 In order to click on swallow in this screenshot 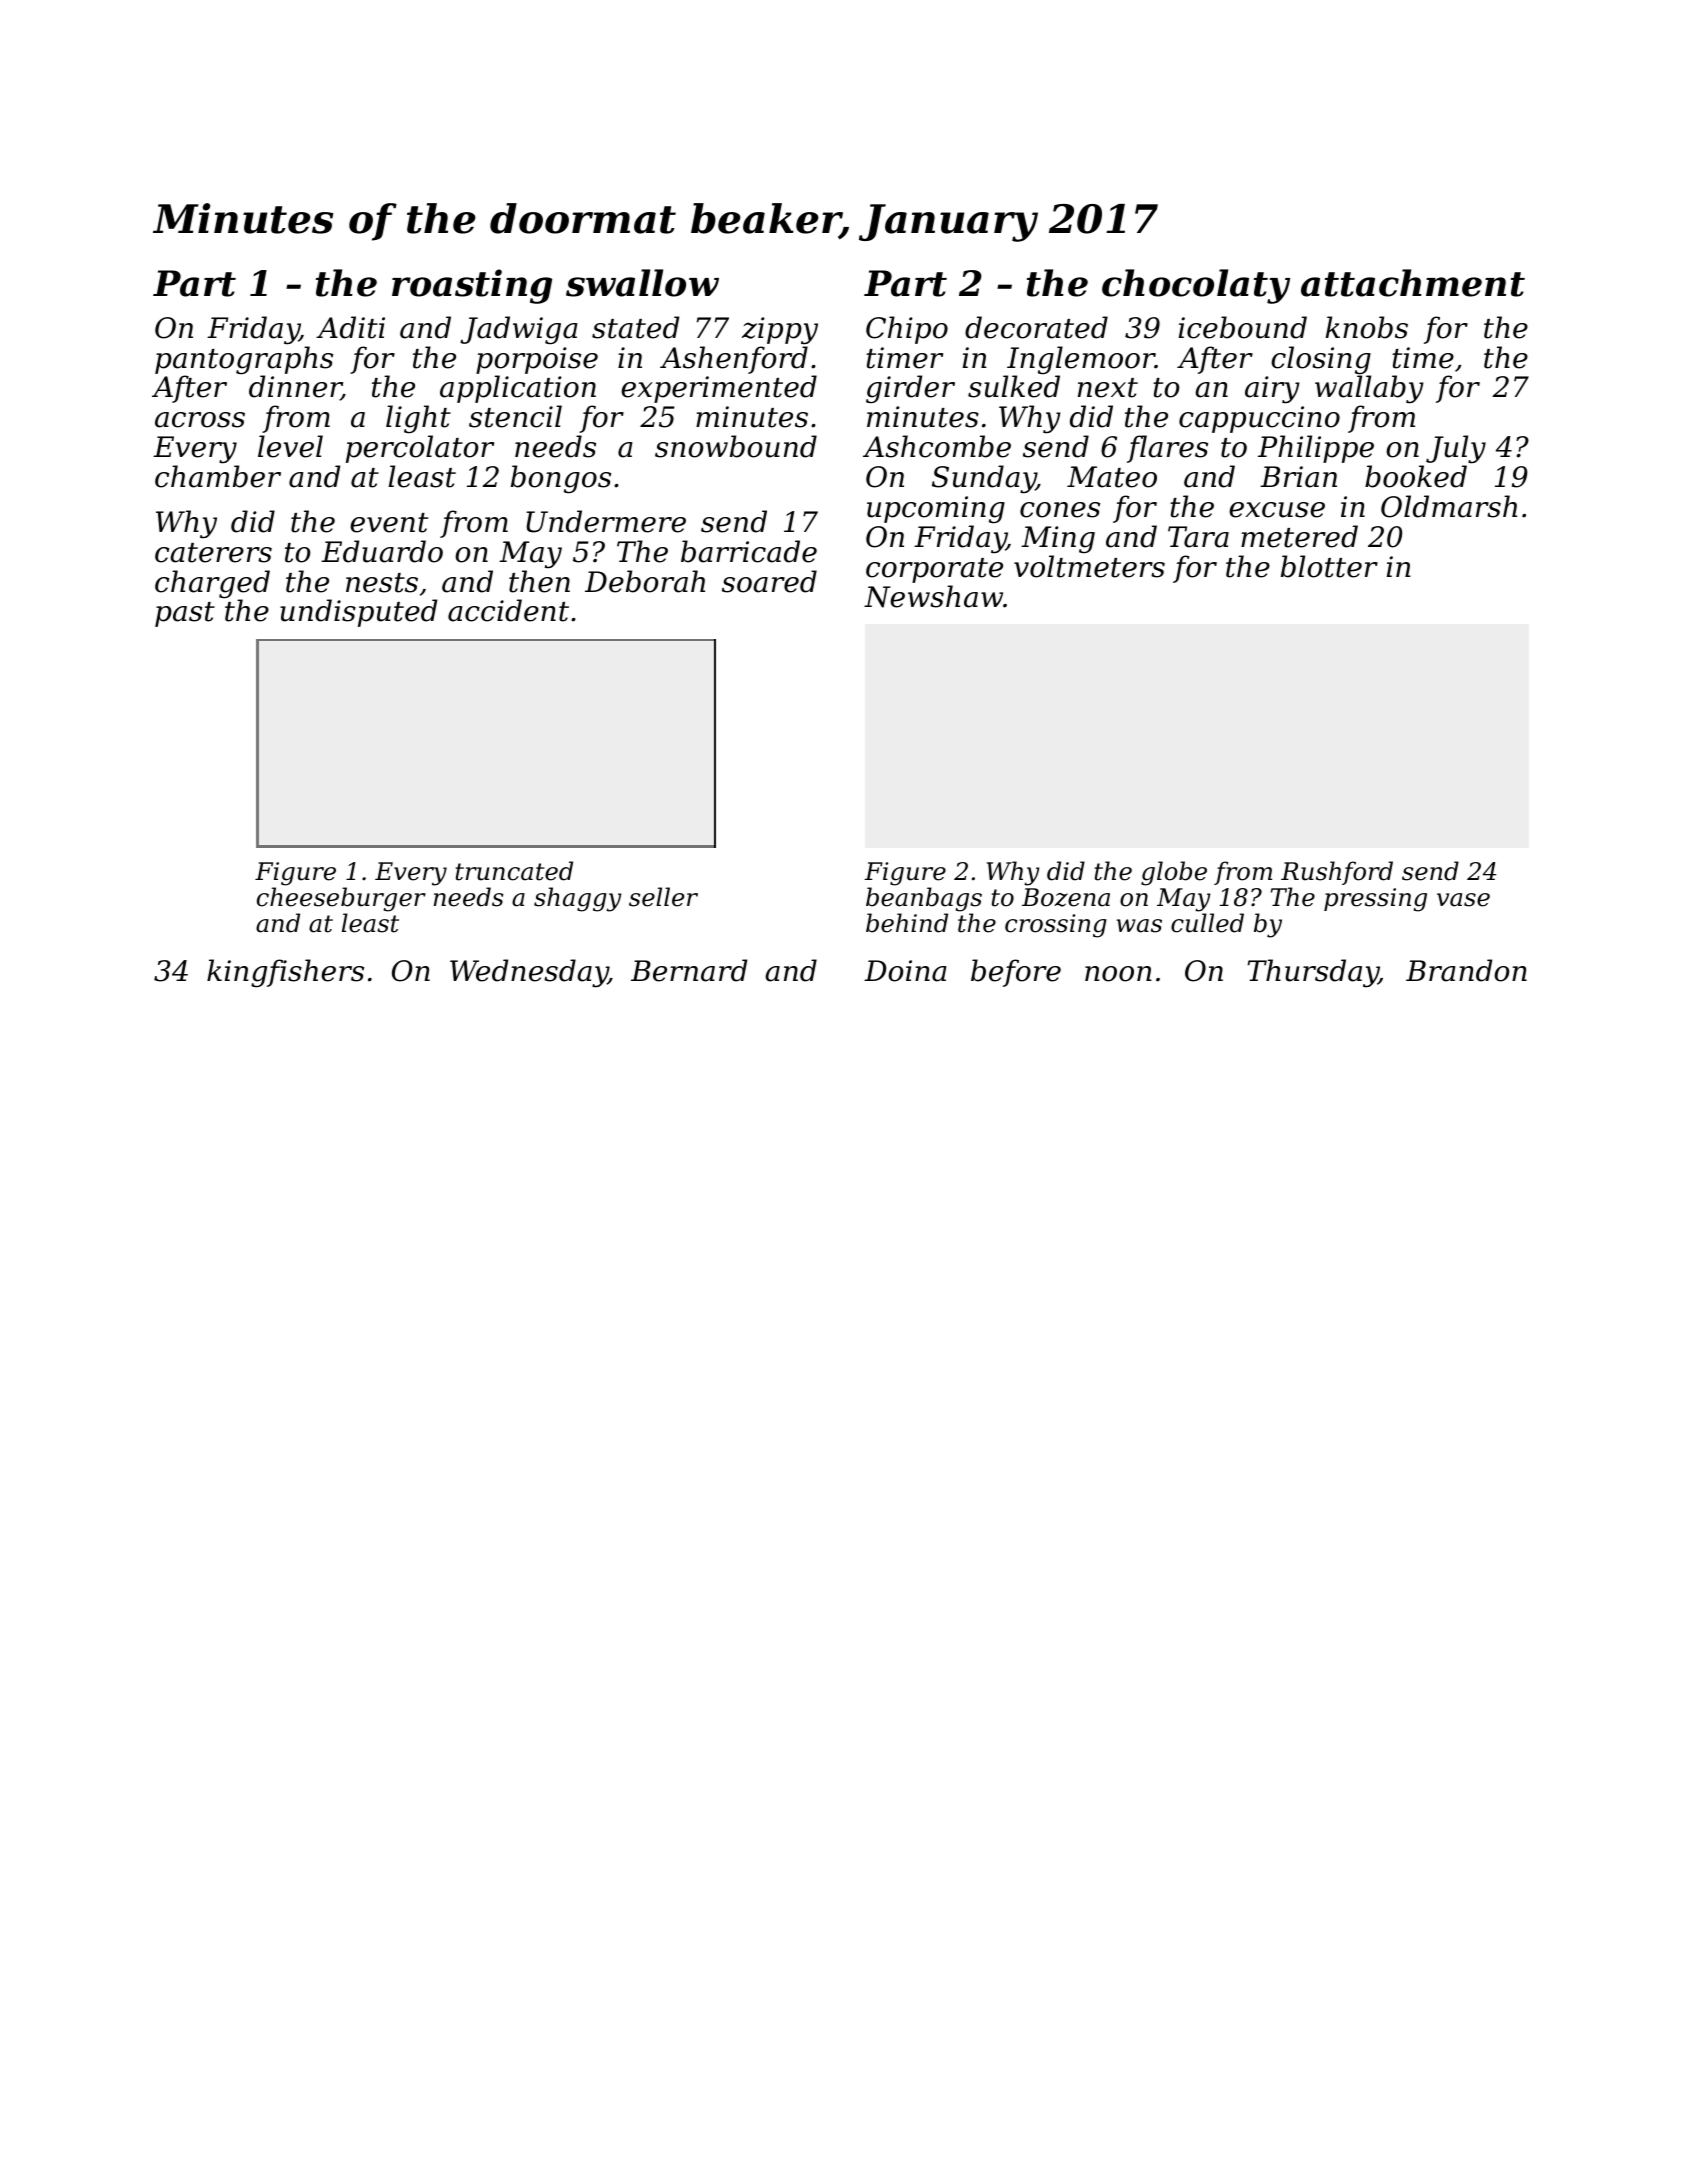, I will do `click(642, 283)`.
